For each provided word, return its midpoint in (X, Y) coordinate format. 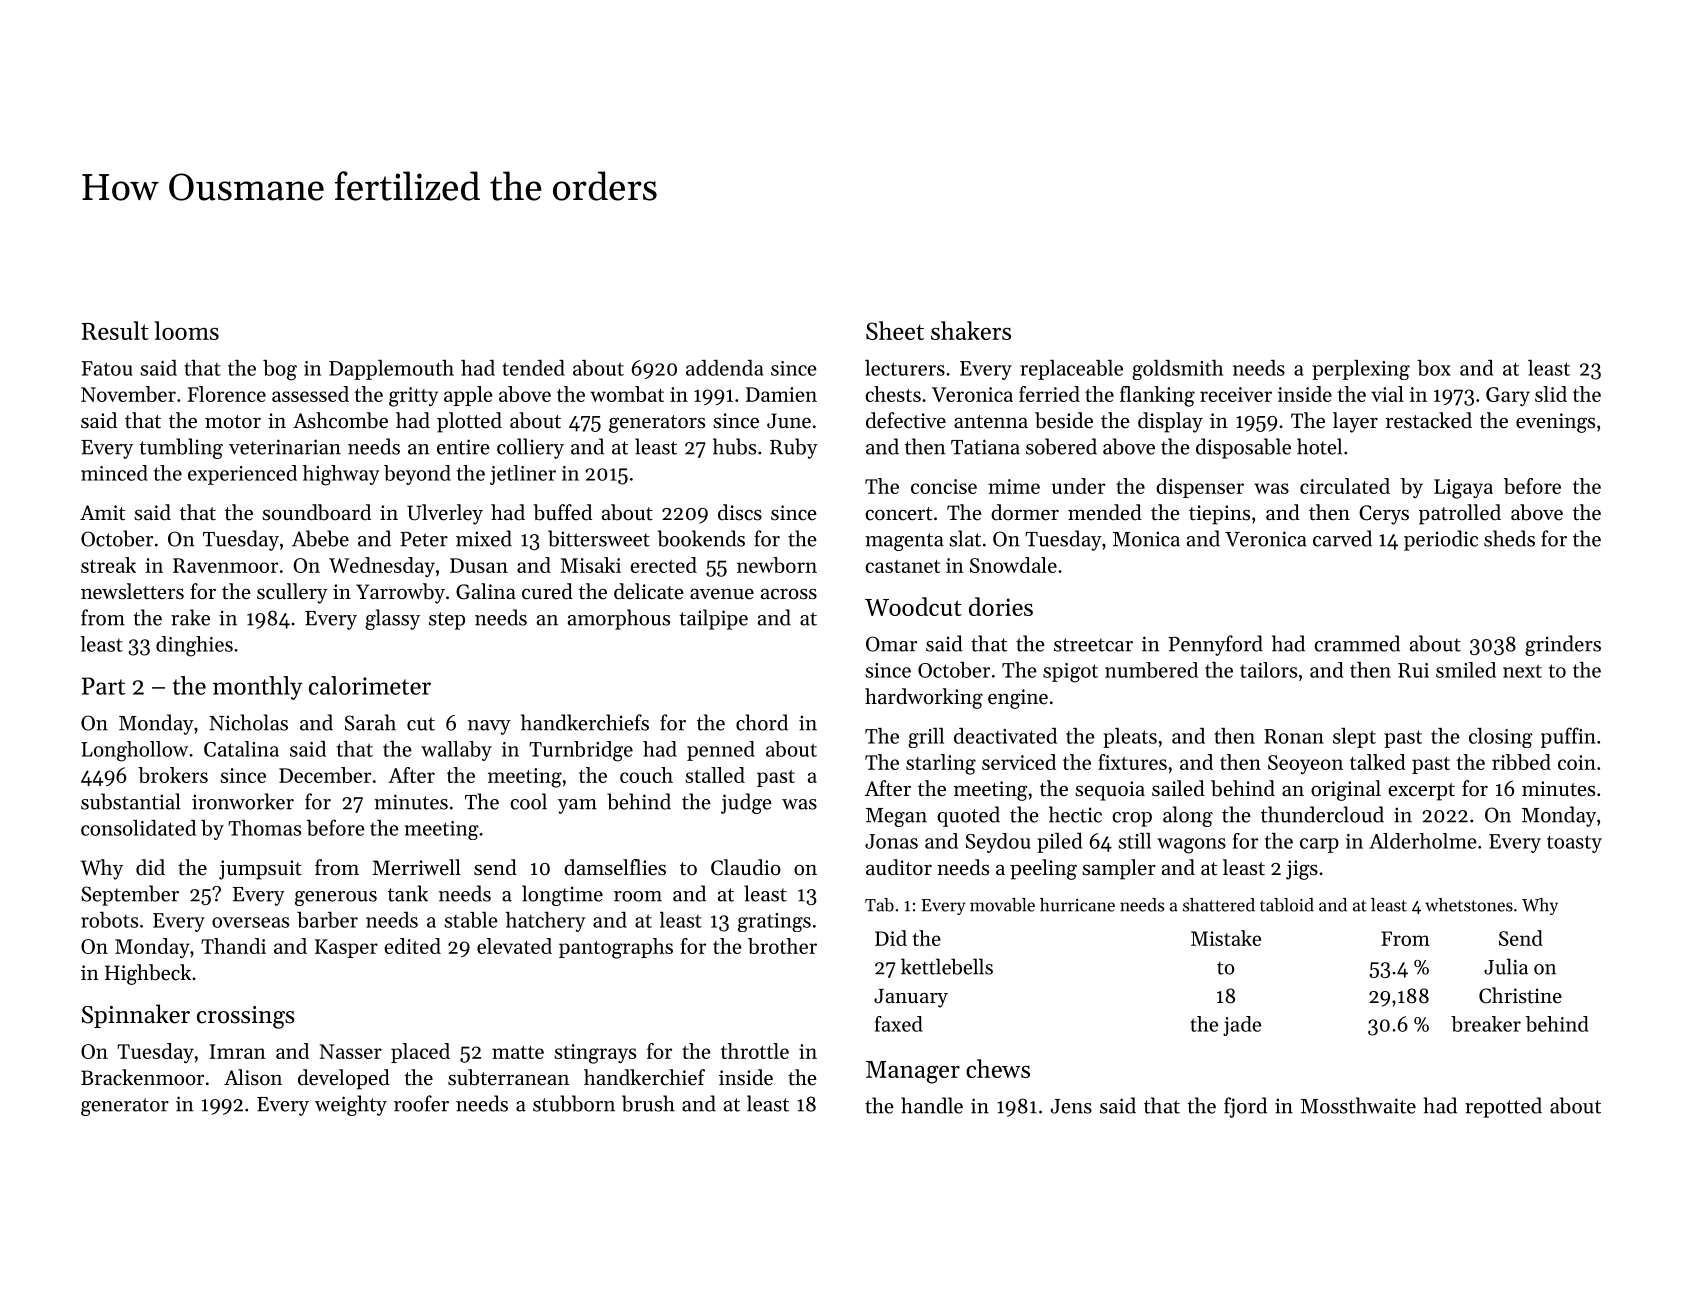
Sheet (895, 330)
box (1434, 368)
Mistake (1226, 938)
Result (115, 330)
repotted (1503, 1107)
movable (1002, 905)
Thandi (233, 946)
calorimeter (370, 685)
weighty (351, 1105)
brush (648, 1103)
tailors (1268, 670)
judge (746, 803)
